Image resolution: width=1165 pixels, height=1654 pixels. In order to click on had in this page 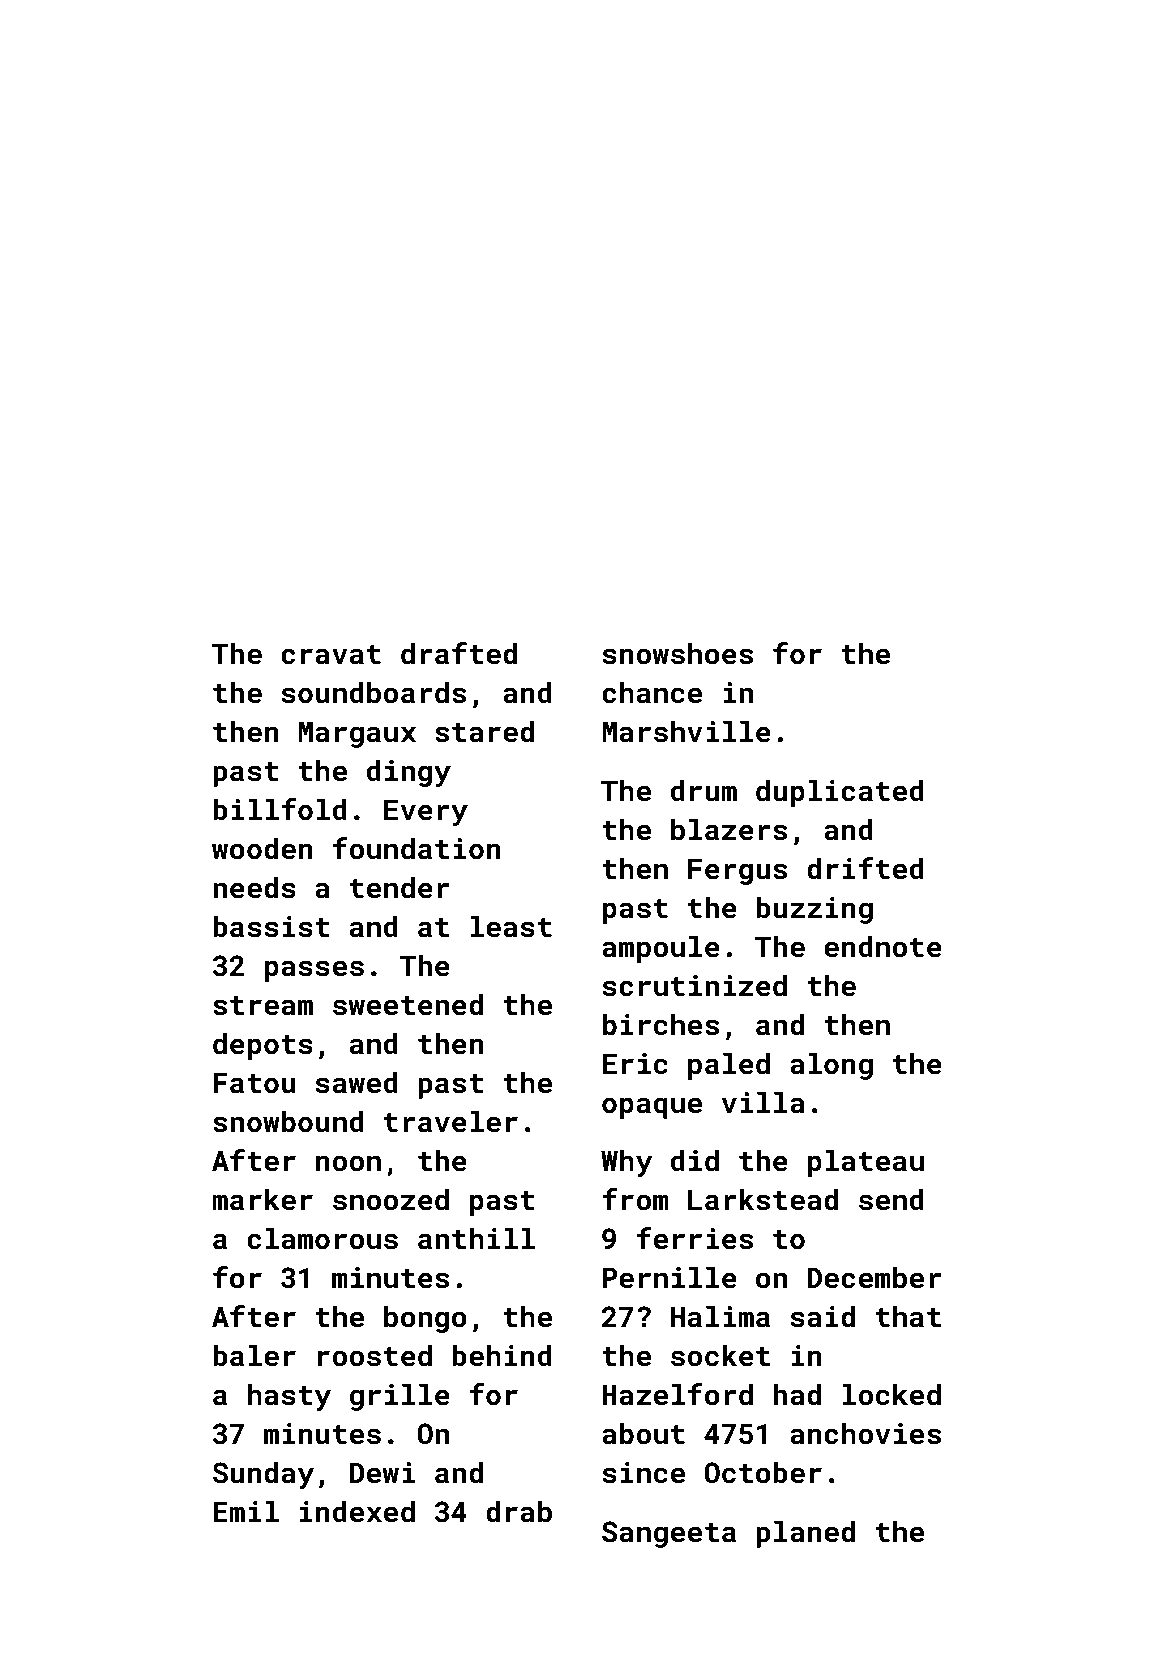, I will do `click(797, 1394)`.
